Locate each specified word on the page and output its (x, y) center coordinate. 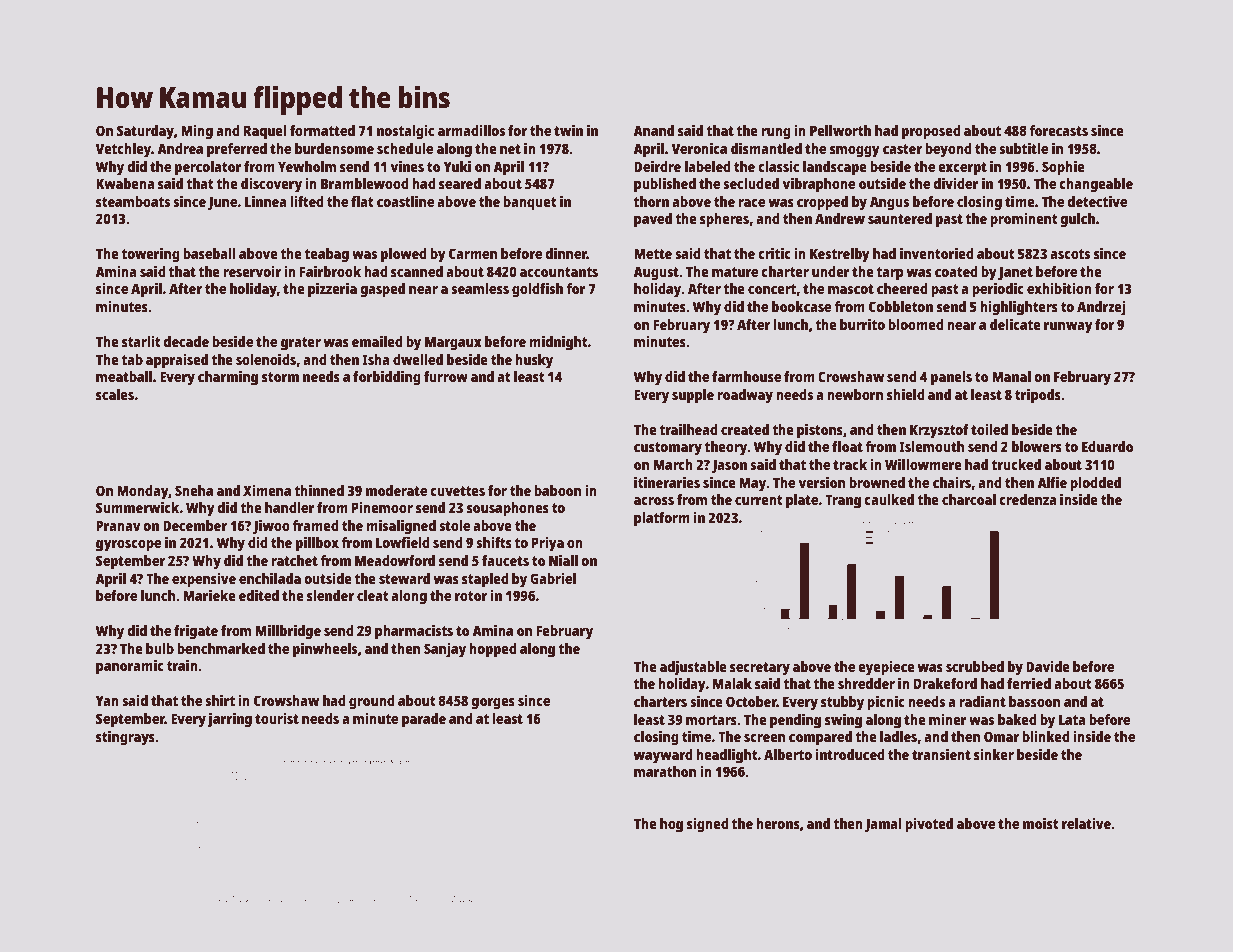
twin (568, 130)
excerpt (962, 169)
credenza (1028, 499)
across (654, 501)
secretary (760, 669)
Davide (1048, 666)
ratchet (294, 560)
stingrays (125, 738)
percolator (208, 168)
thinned (319, 490)
